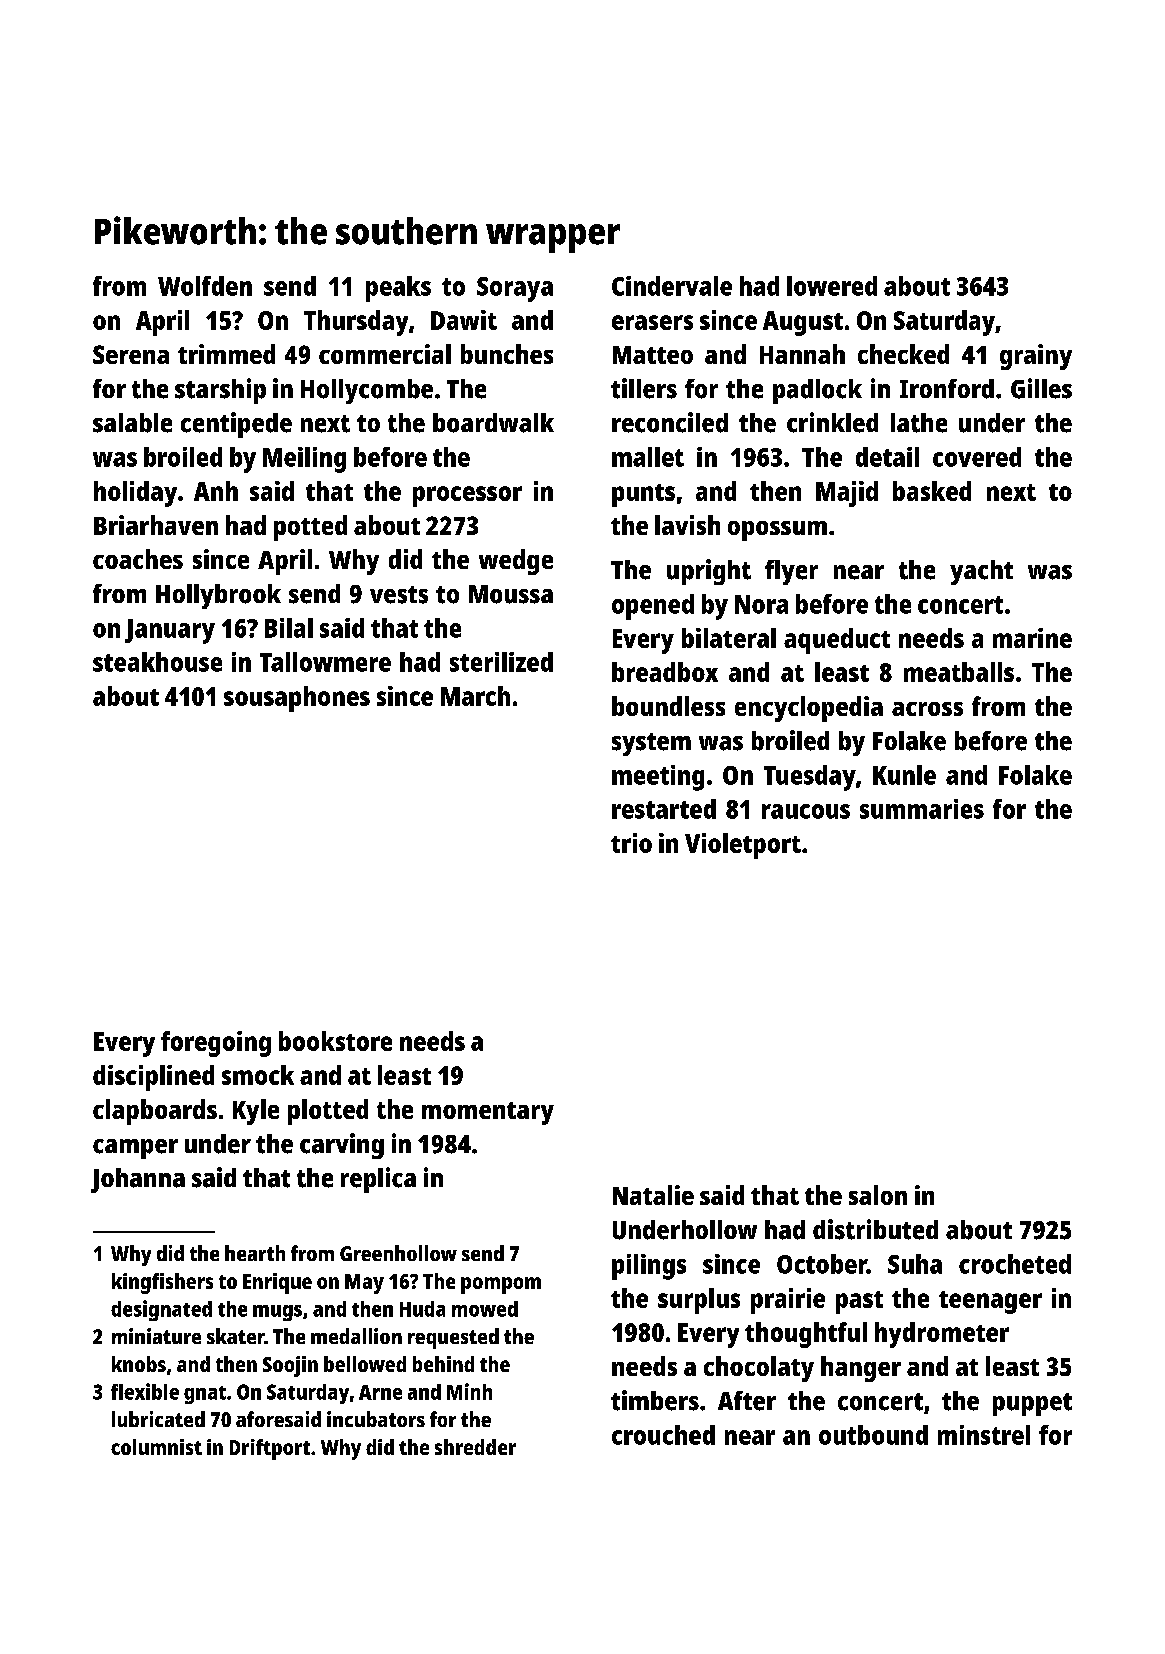  Describe the element at coordinates (663, 1435) in the page. I see `crouched` at that location.
